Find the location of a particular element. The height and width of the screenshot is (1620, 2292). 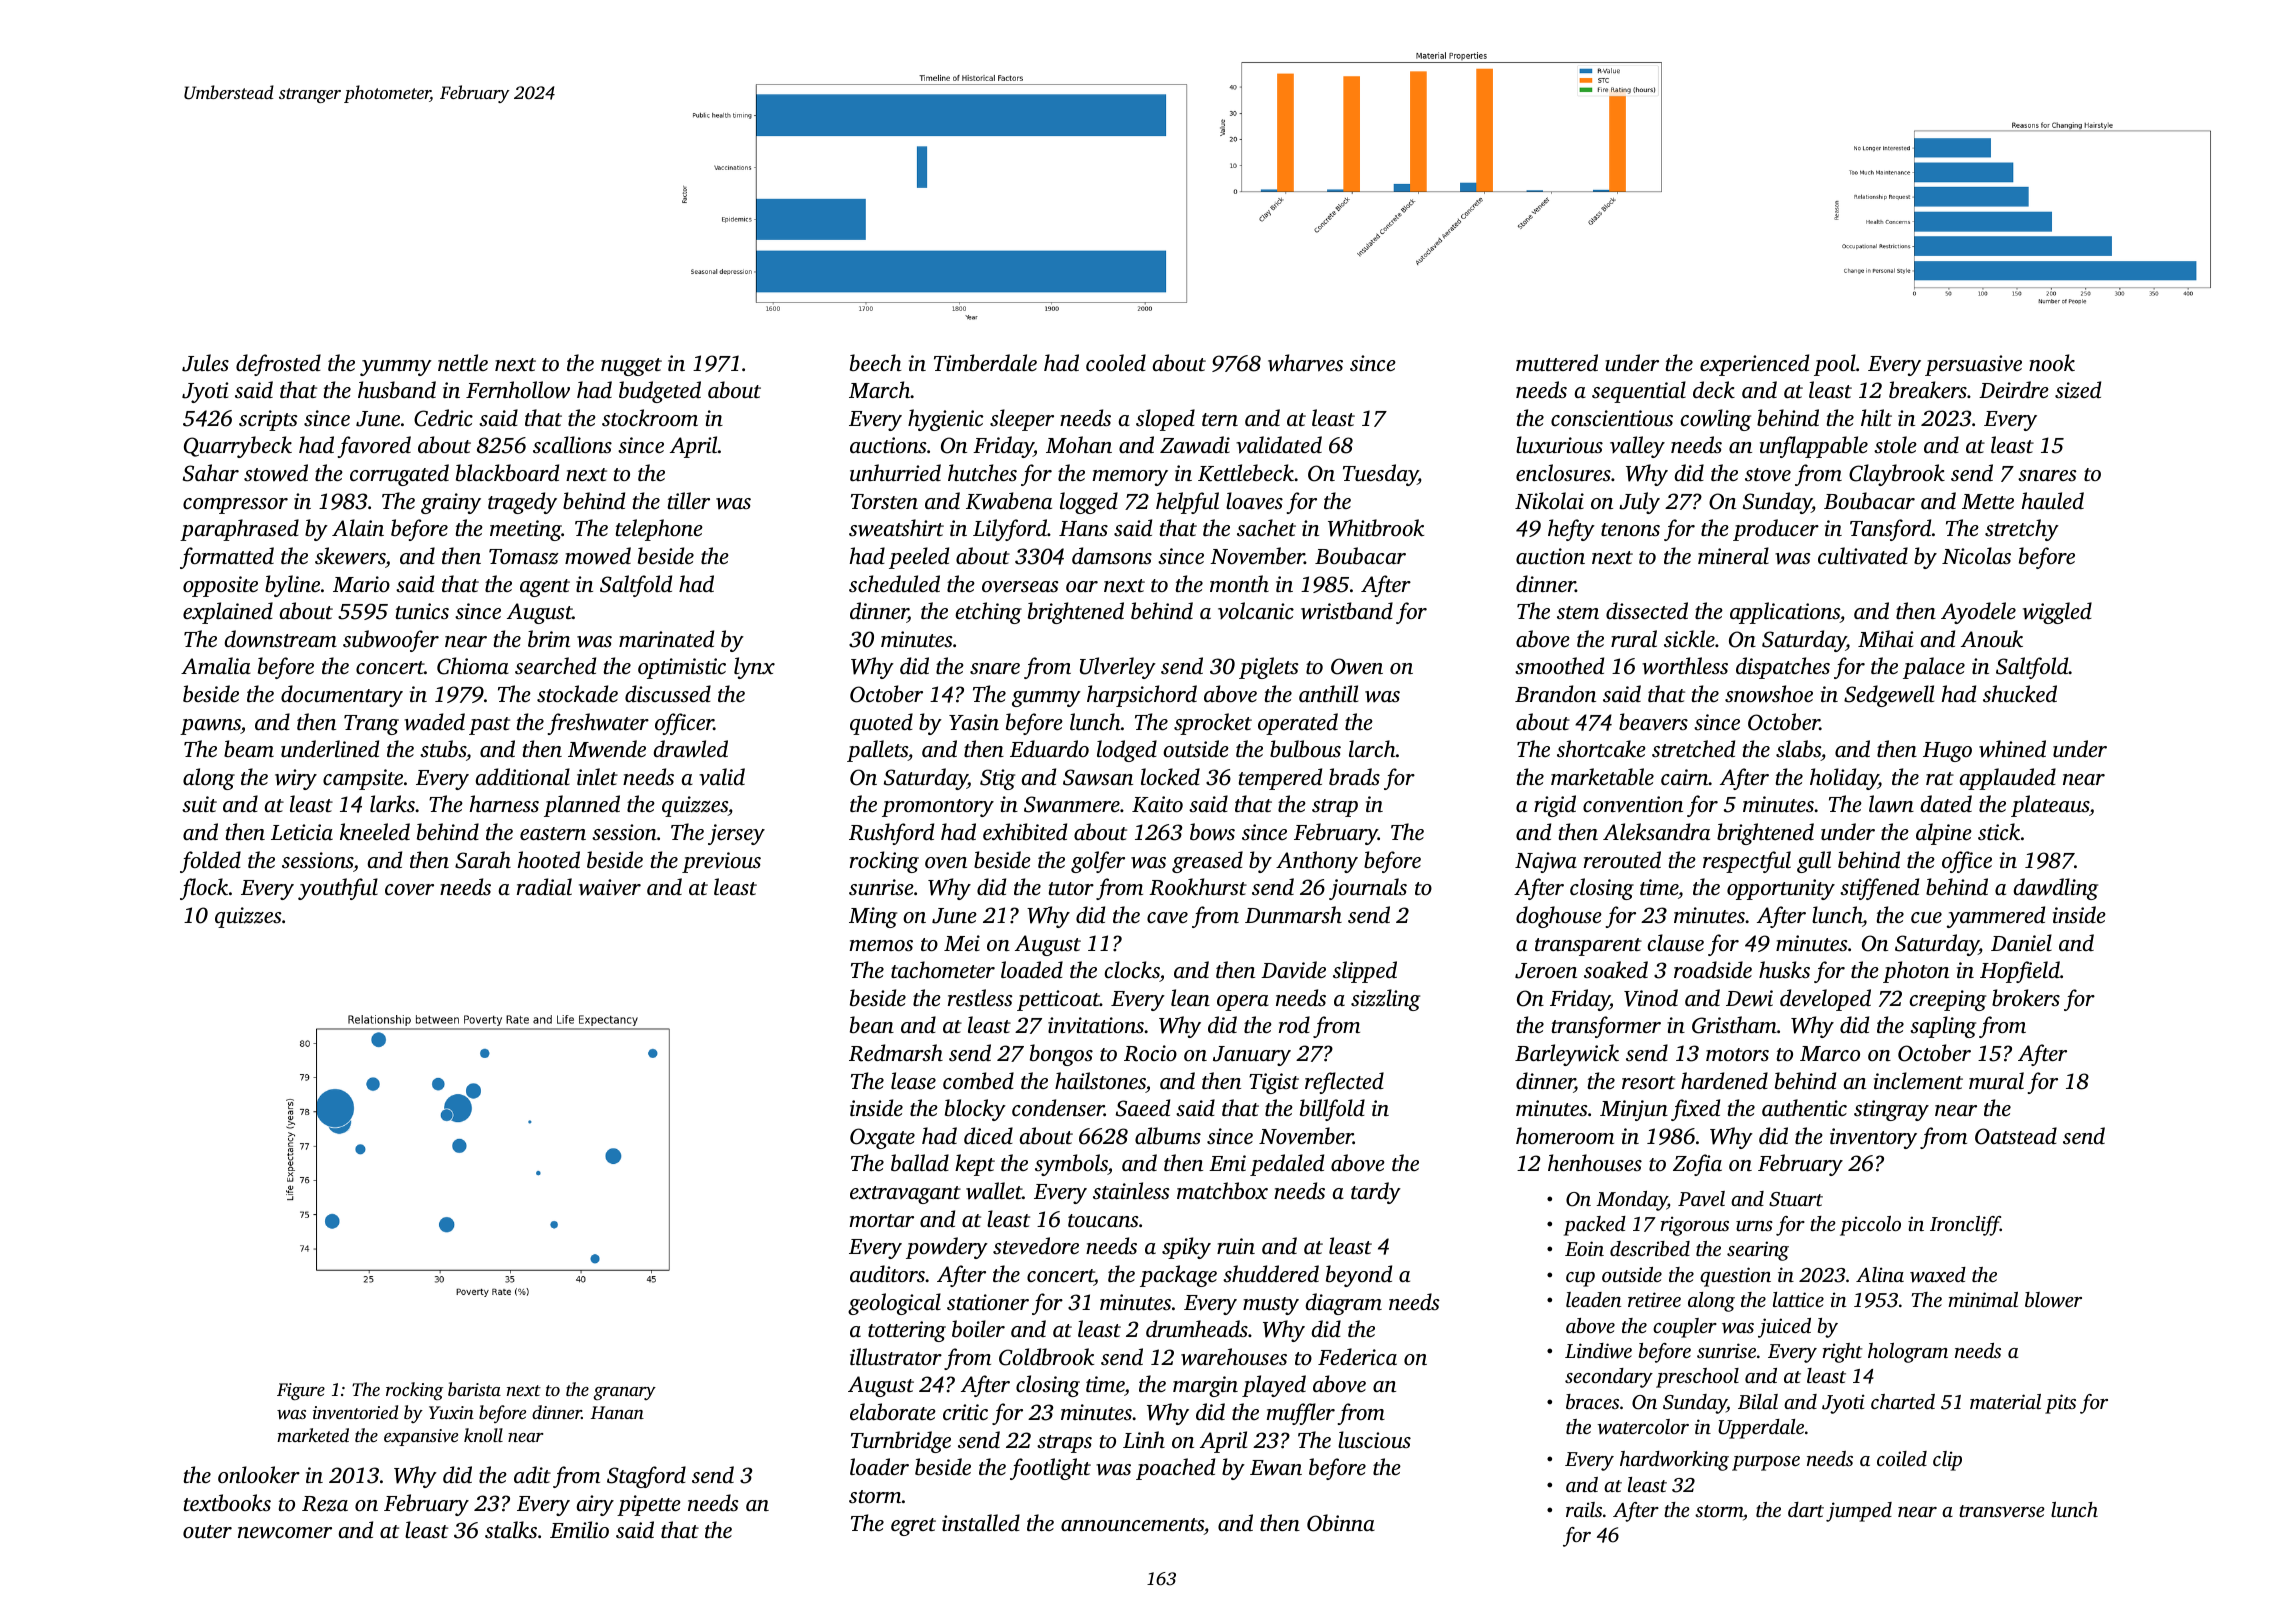

beech is located at coordinates (876, 362).
